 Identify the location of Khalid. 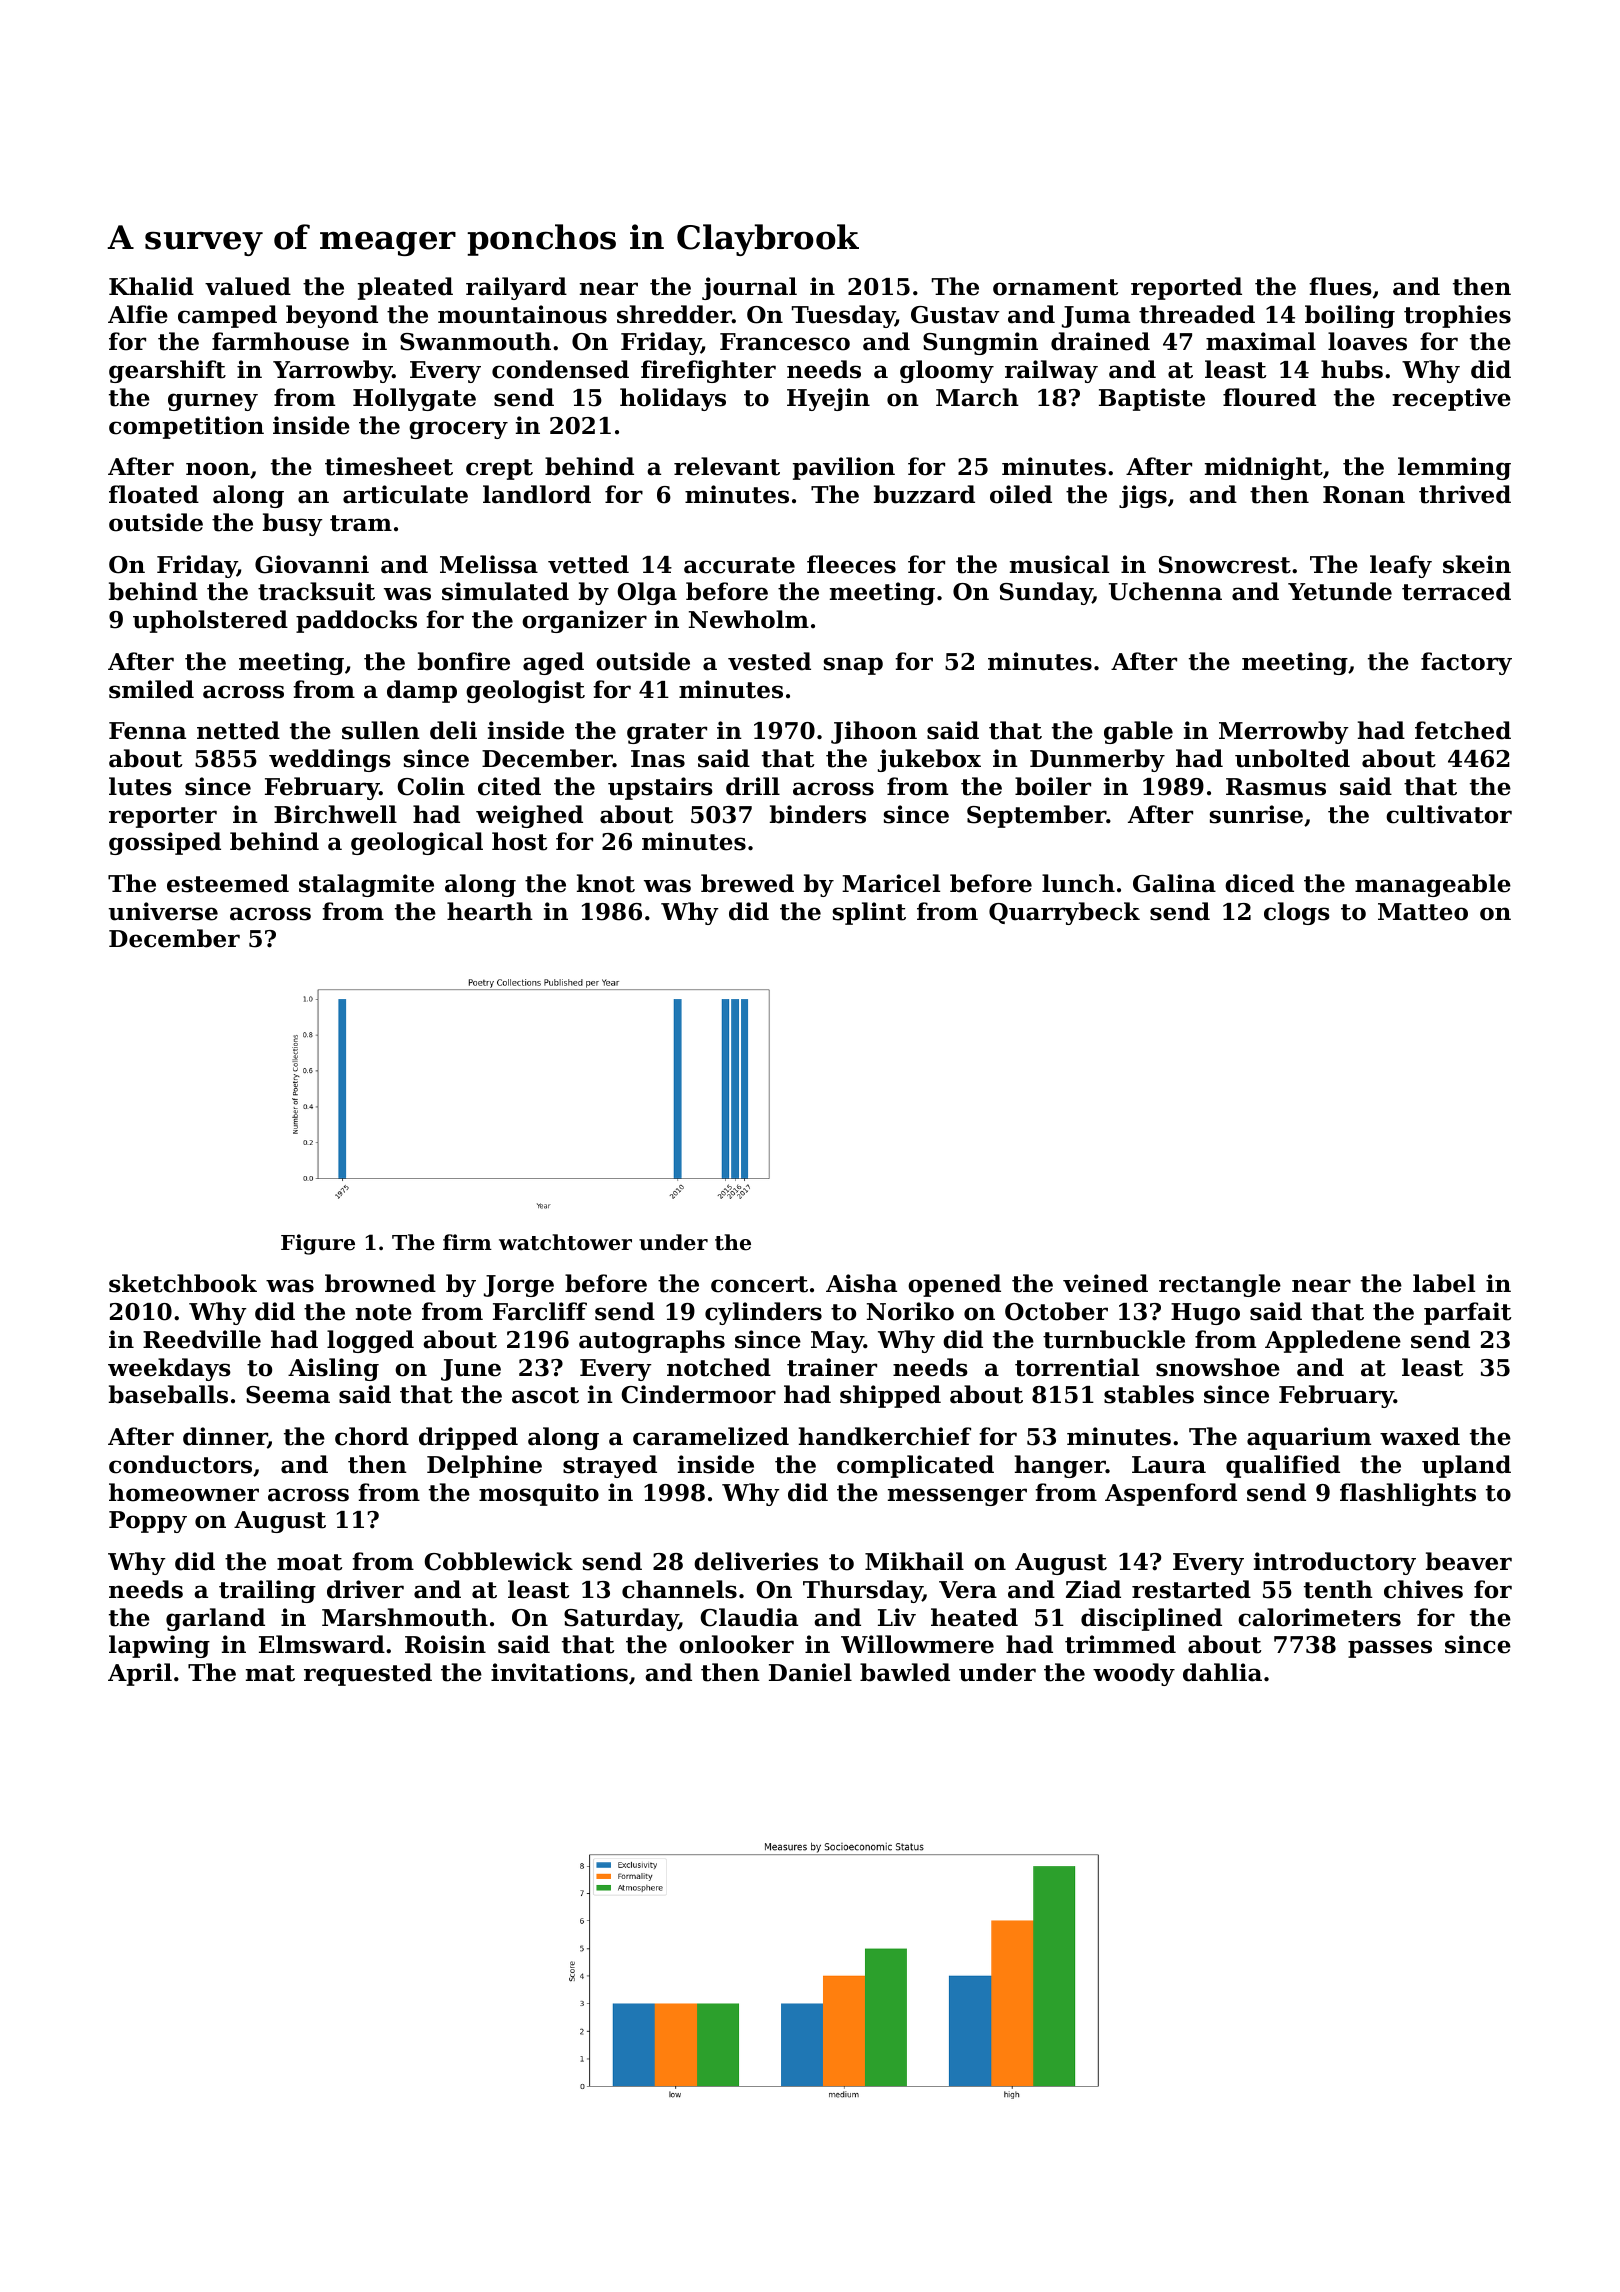
(151, 286).
